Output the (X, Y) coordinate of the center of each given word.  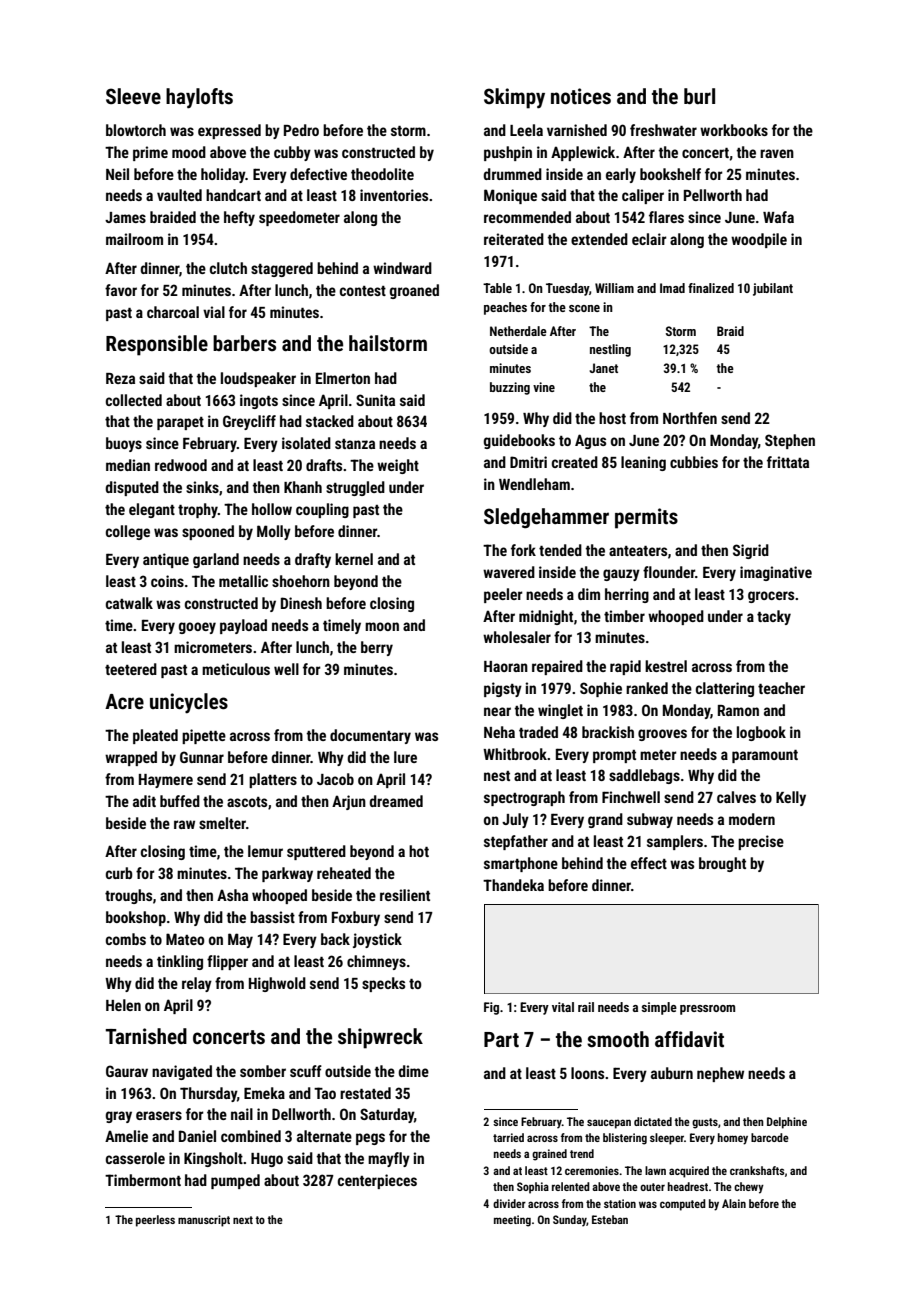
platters (273, 780)
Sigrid (751, 551)
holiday (223, 175)
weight (398, 466)
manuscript (204, 1221)
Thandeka (513, 885)
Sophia (533, 1188)
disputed (132, 488)
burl (699, 96)
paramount (765, 756)
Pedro (301, 130)
